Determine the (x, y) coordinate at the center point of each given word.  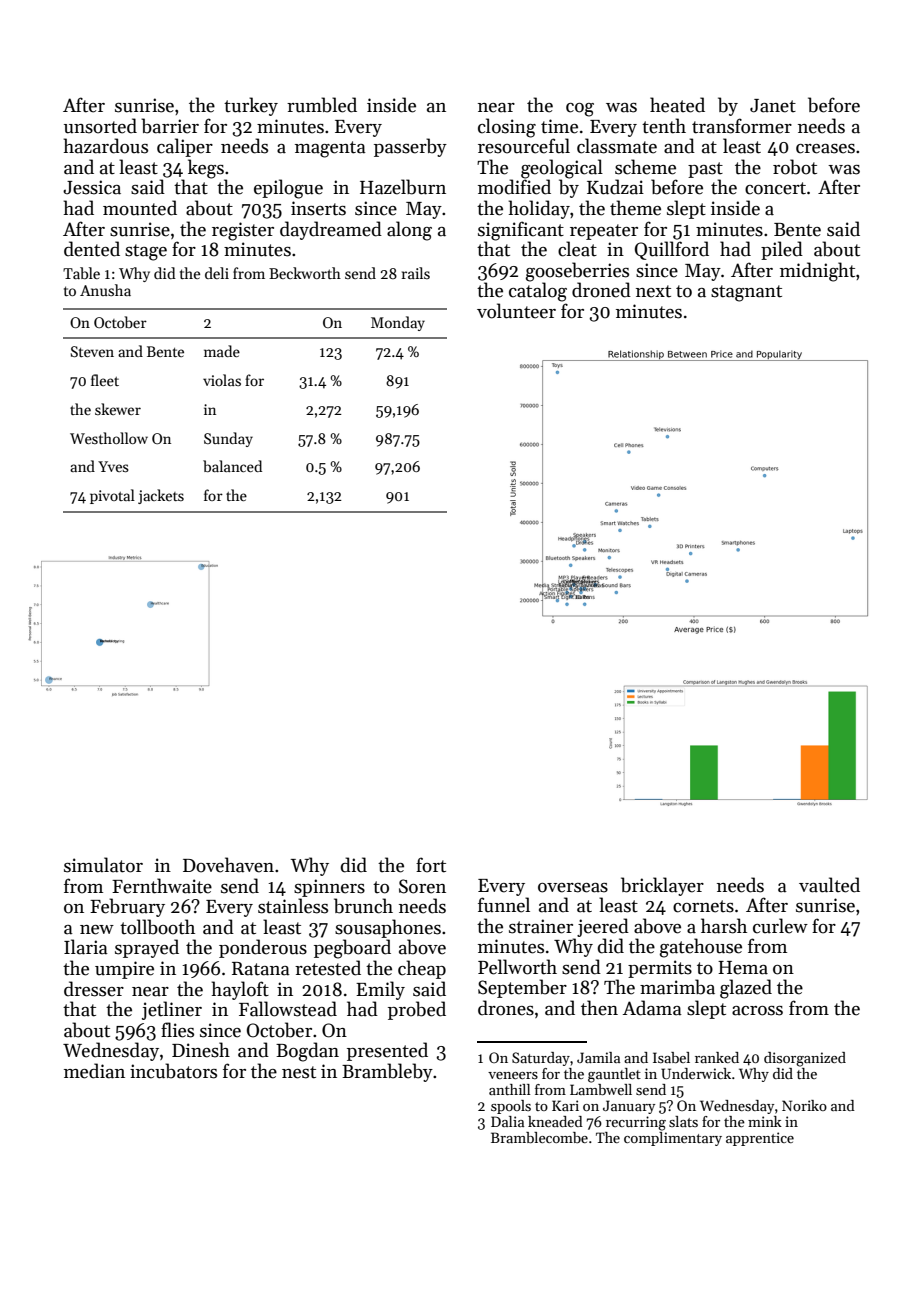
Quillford (672, 250)
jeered (603, 927)
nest (299, 1072)
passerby (410, 147)
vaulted (829, 885)
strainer (541, 926)
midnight (817, 272)
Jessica (92, 187)
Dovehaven (228, 865)
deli (217, 273)
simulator (103, 865)
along (409, 231)
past (705, 170)
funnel (504, 905)
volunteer (516, 311)
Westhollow (109, 438)
